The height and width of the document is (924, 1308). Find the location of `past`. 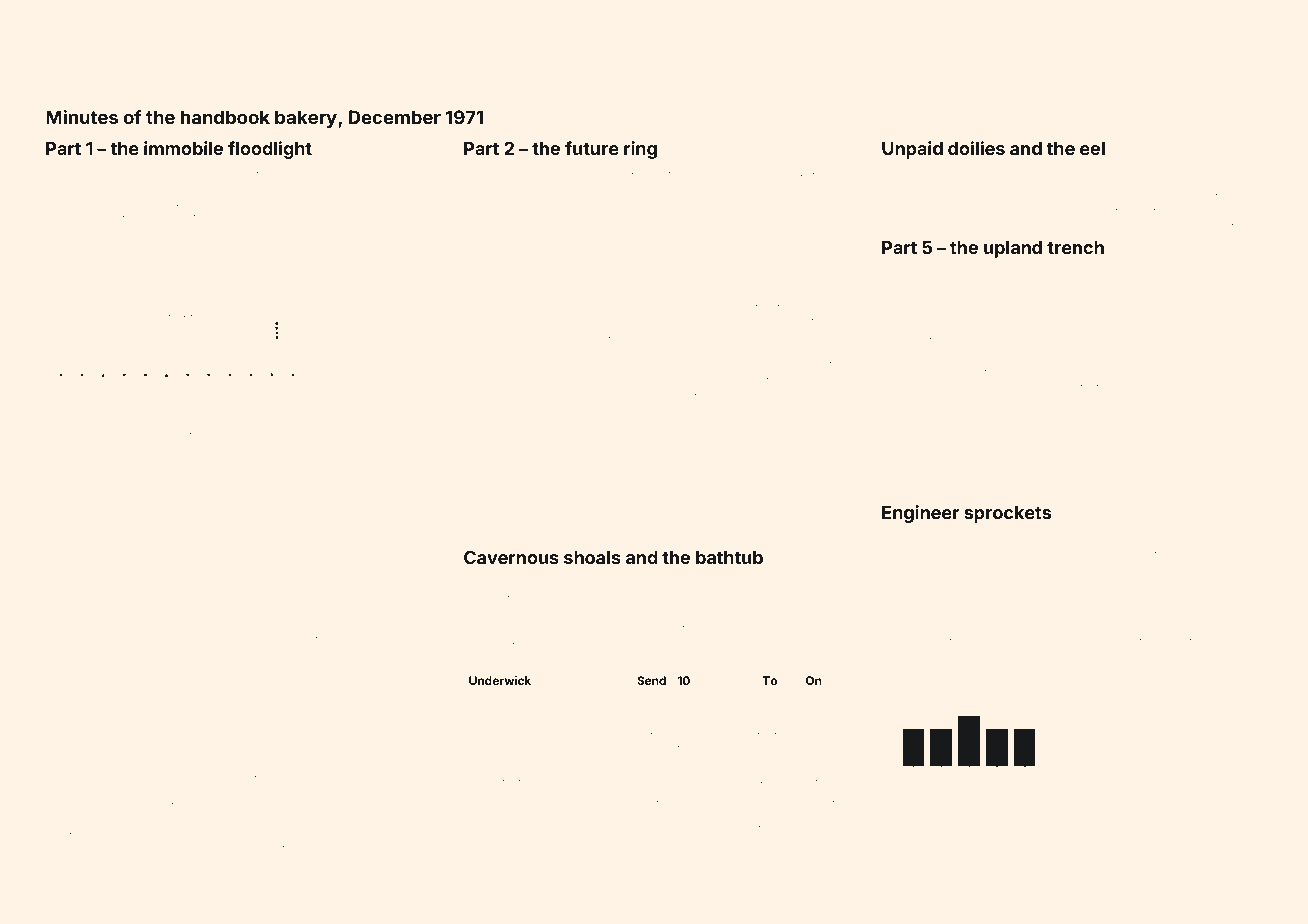

past is located at coordinates (57, 230).
